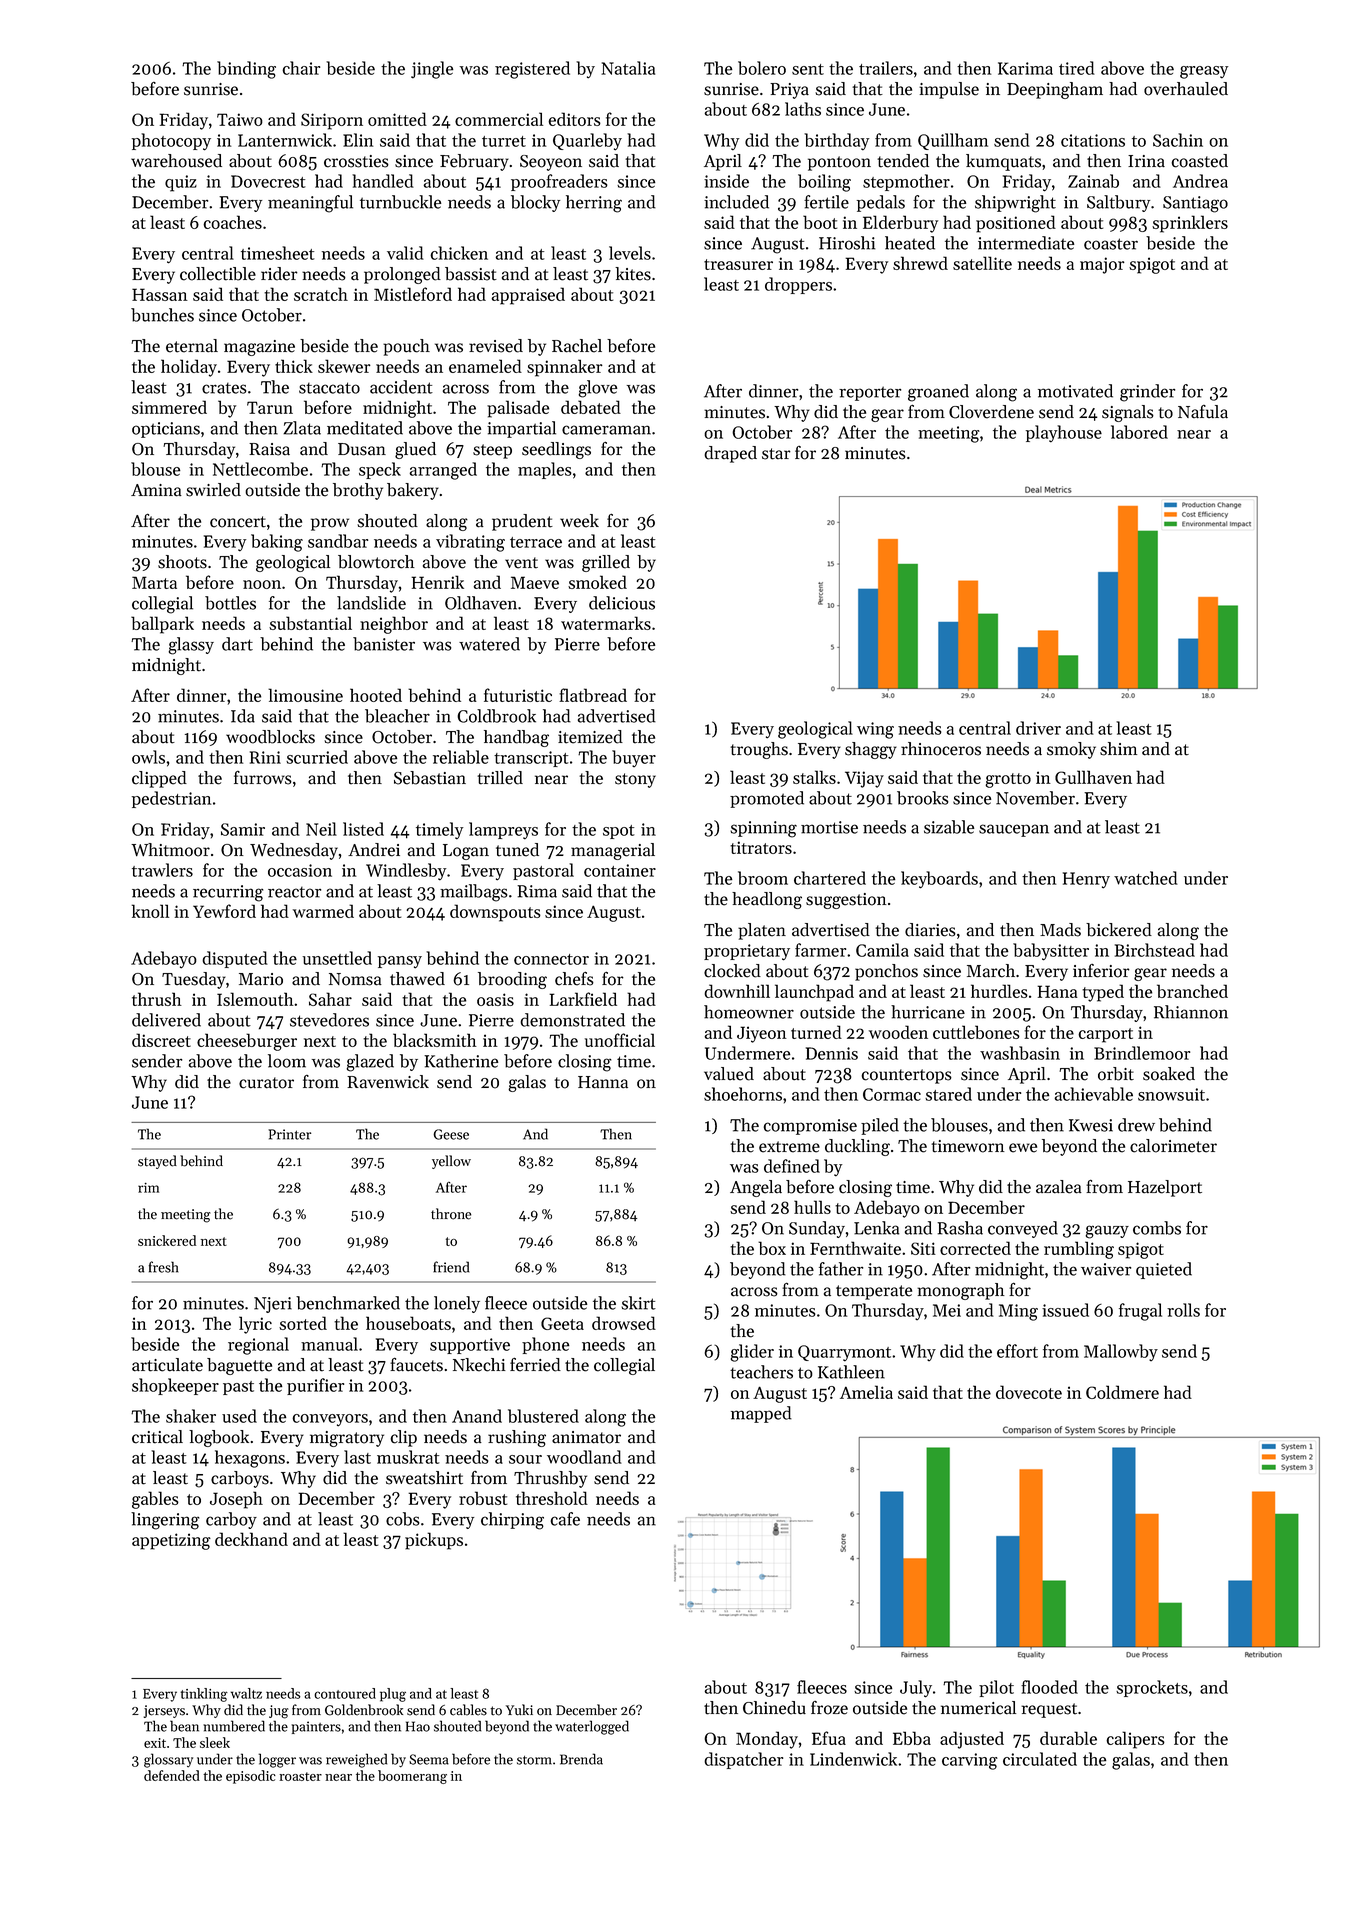 Image resolution: width=1360 pixels, height=1924 pixels. What do you see at coordinates (1146, 878) in the screenshot?
I see `watched` at bounding box center [1146, 878].
